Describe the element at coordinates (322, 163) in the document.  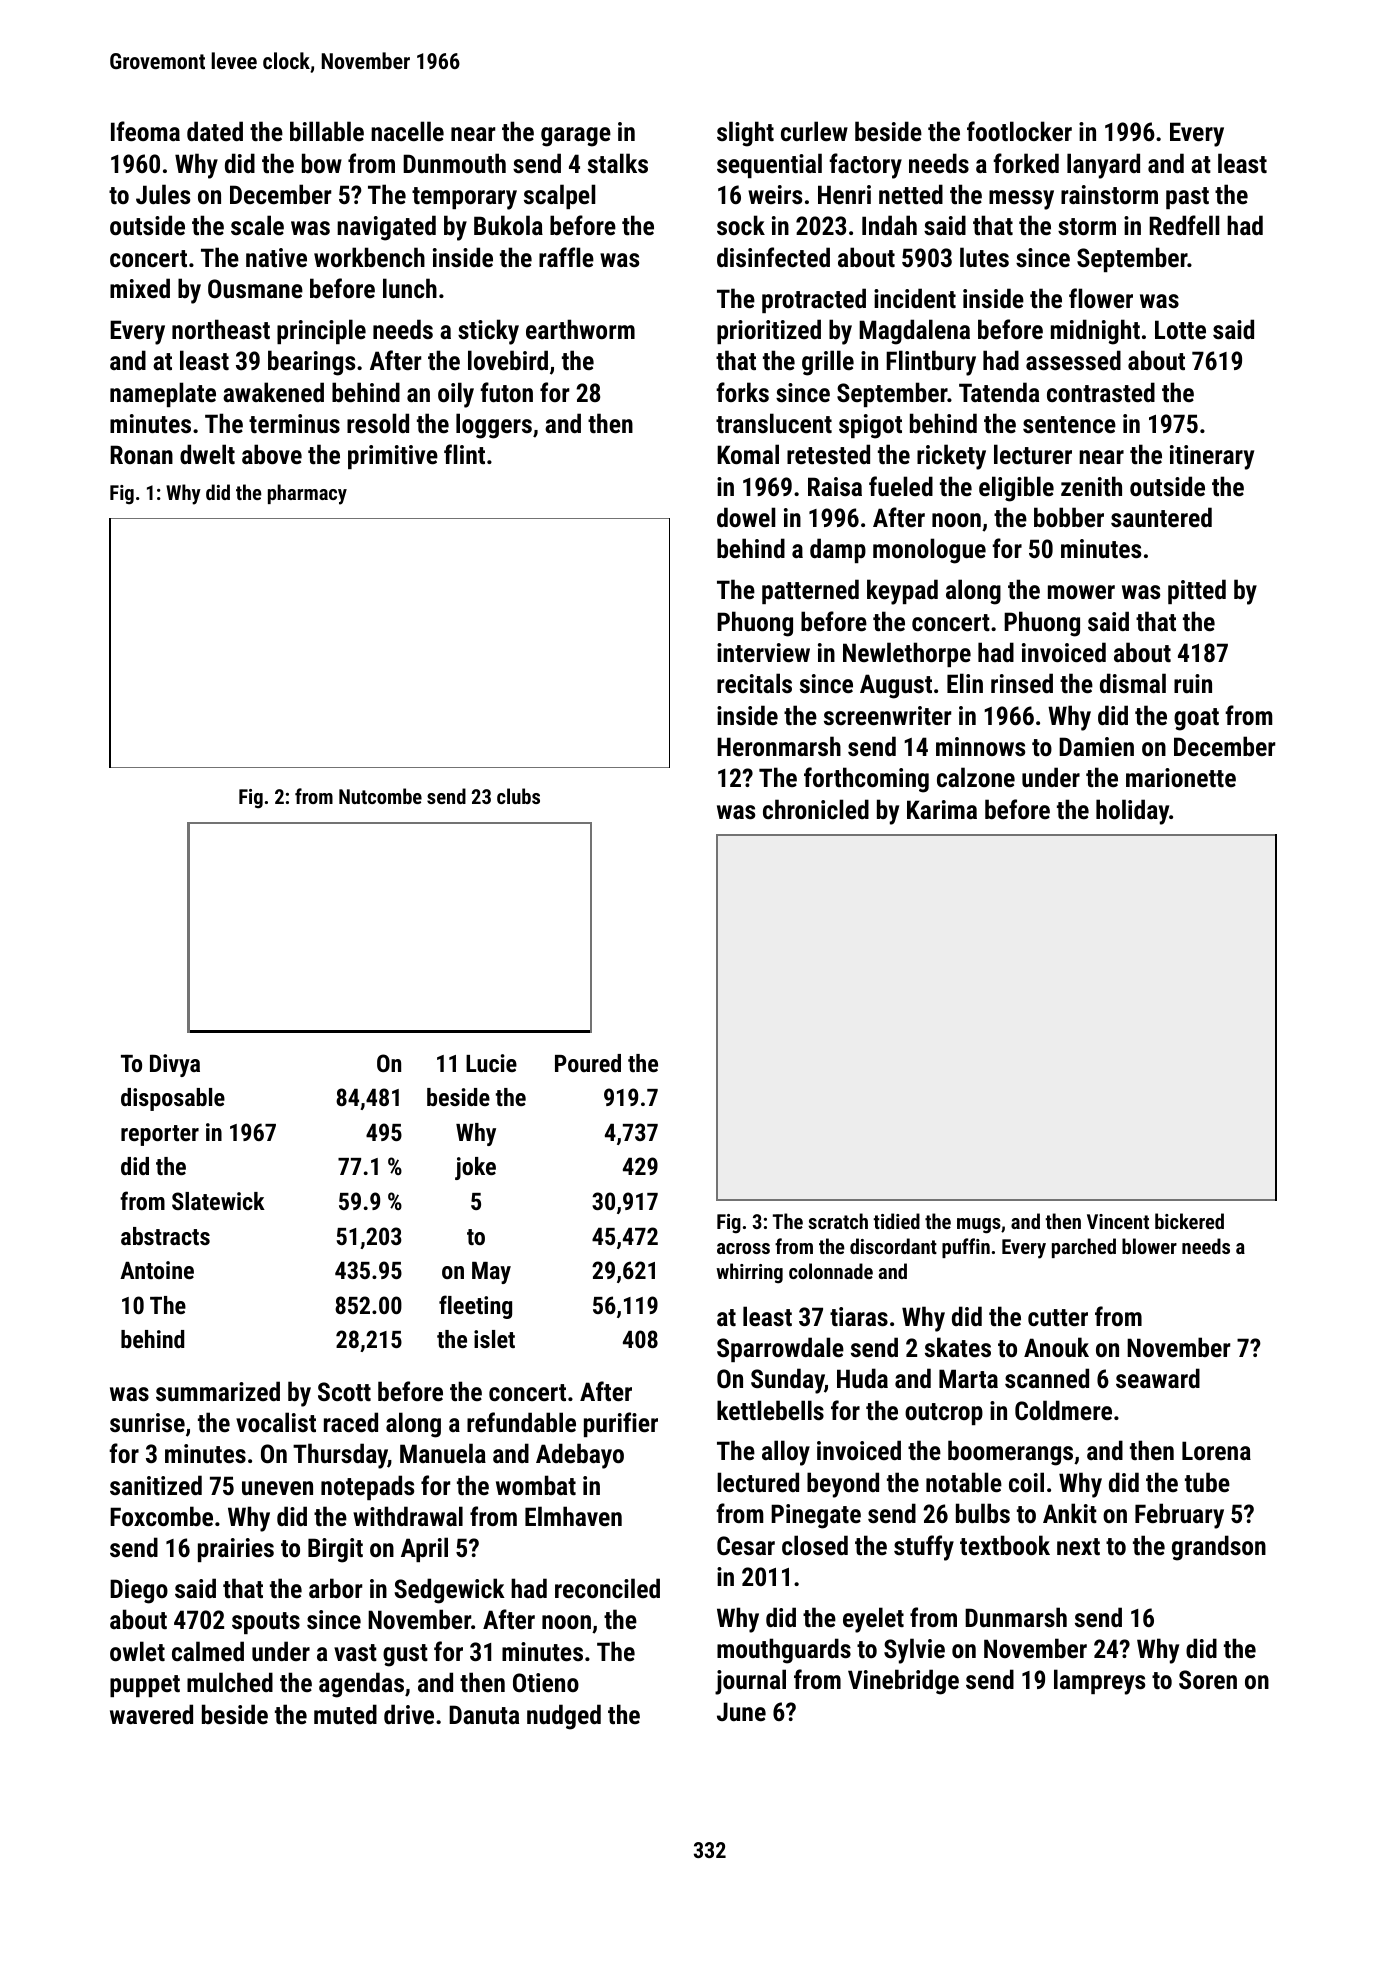
I see `bow` at that location.
